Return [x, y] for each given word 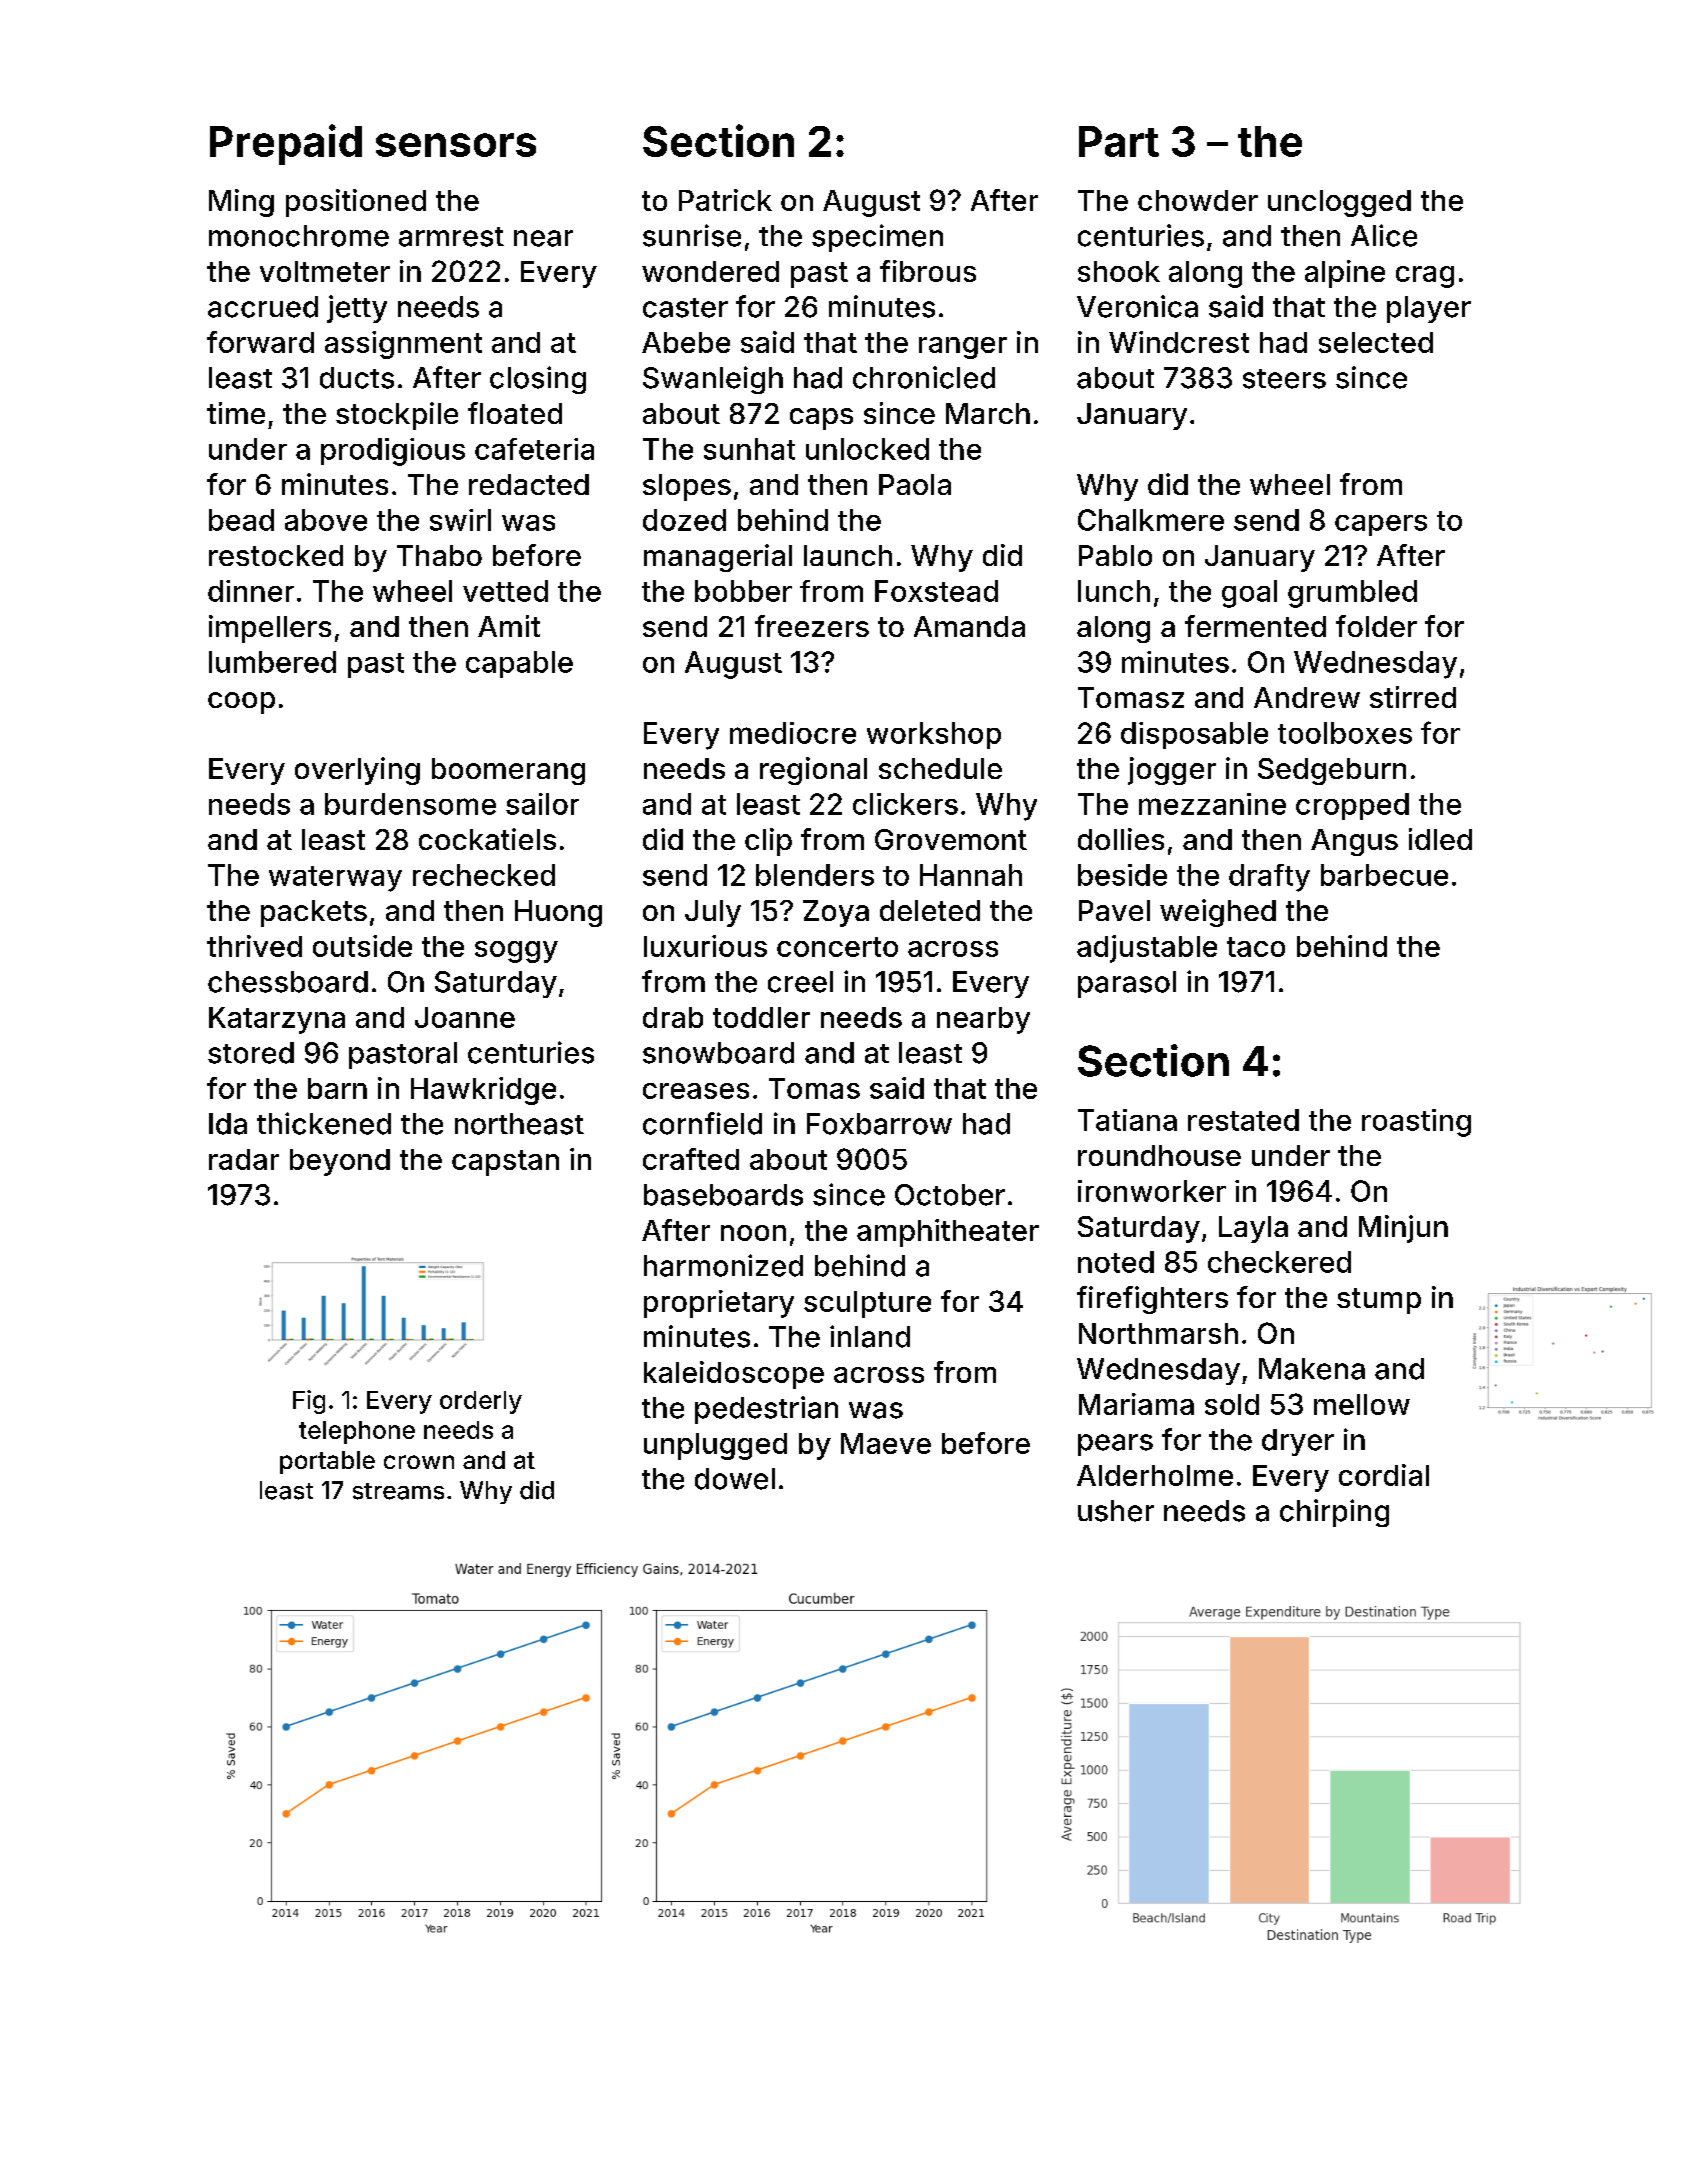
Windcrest [1179, 342]
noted [1116, 1262]
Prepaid [286, 144]
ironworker [1152, 1191]
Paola [915, 484]
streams [398, 1491]
